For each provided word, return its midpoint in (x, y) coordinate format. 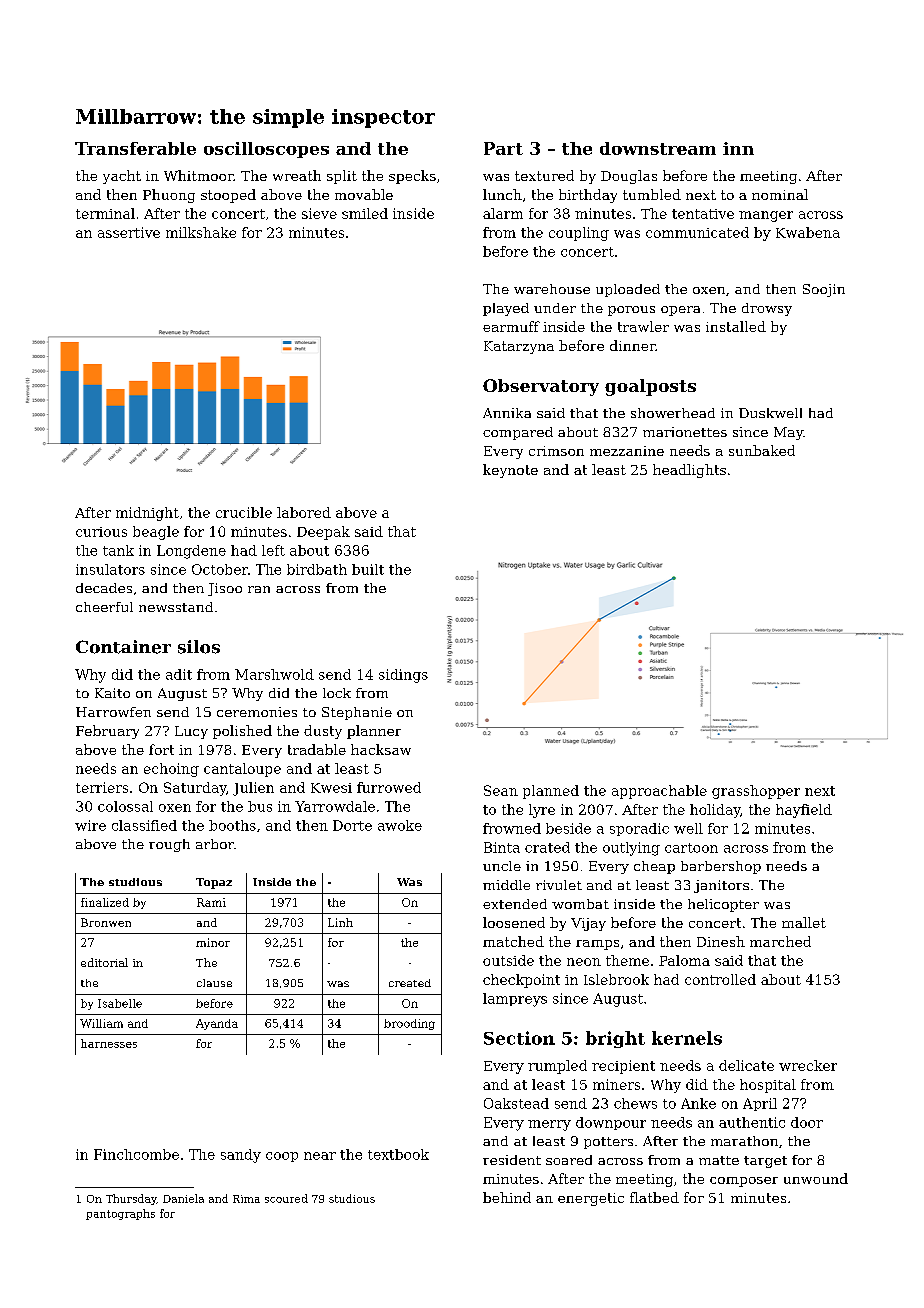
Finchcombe (136, 1154)
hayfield (804, 811)
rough (169, 845)
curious (101, 532)
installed (736, 326)
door (807, 1122)
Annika (507, 413)
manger (766, 216)
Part (503, 148)
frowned (512, 828)
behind (507, 1197)
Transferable (135, 148)
